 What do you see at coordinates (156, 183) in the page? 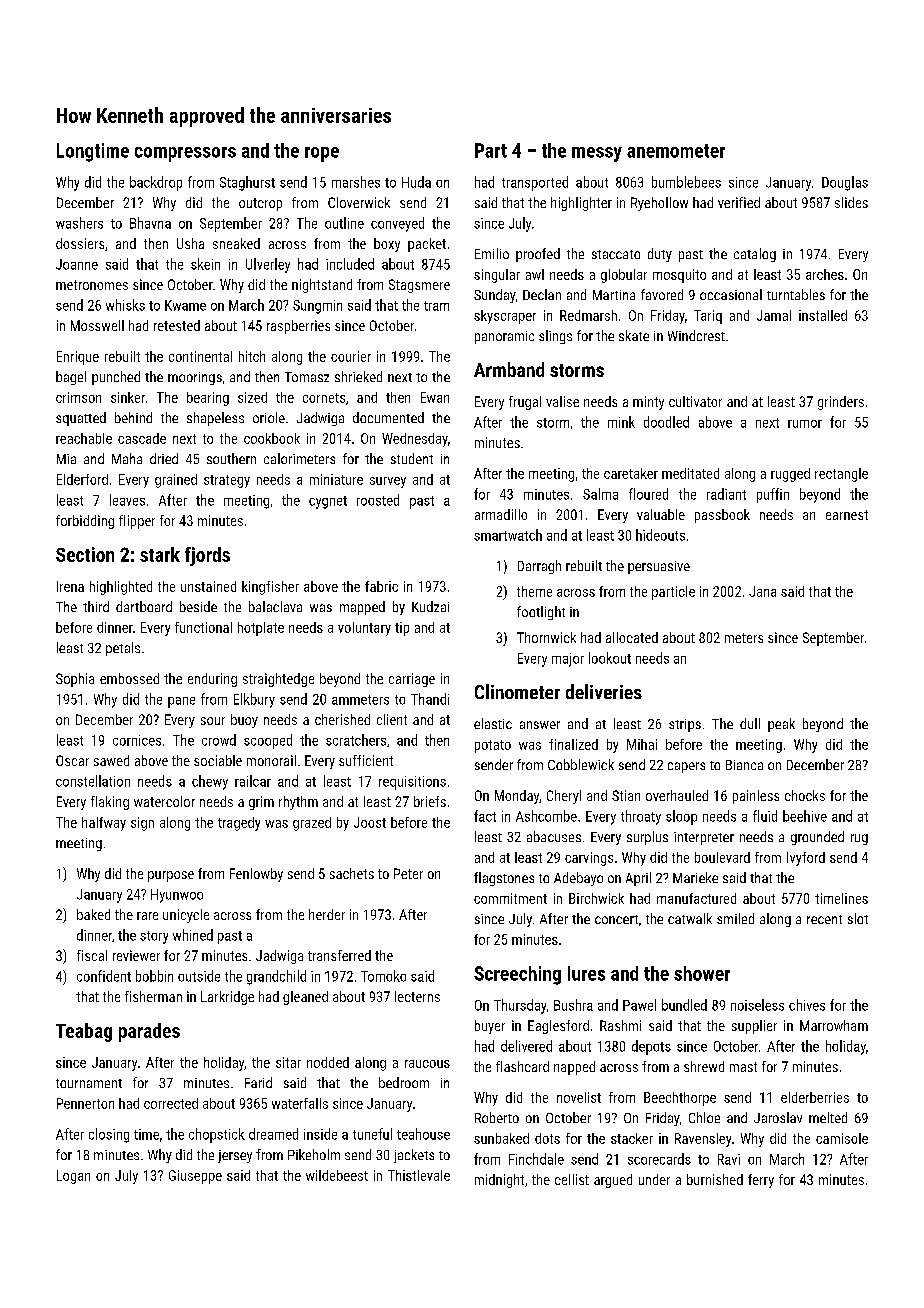
I see `backdrop` at bounding box center [156, 183].
